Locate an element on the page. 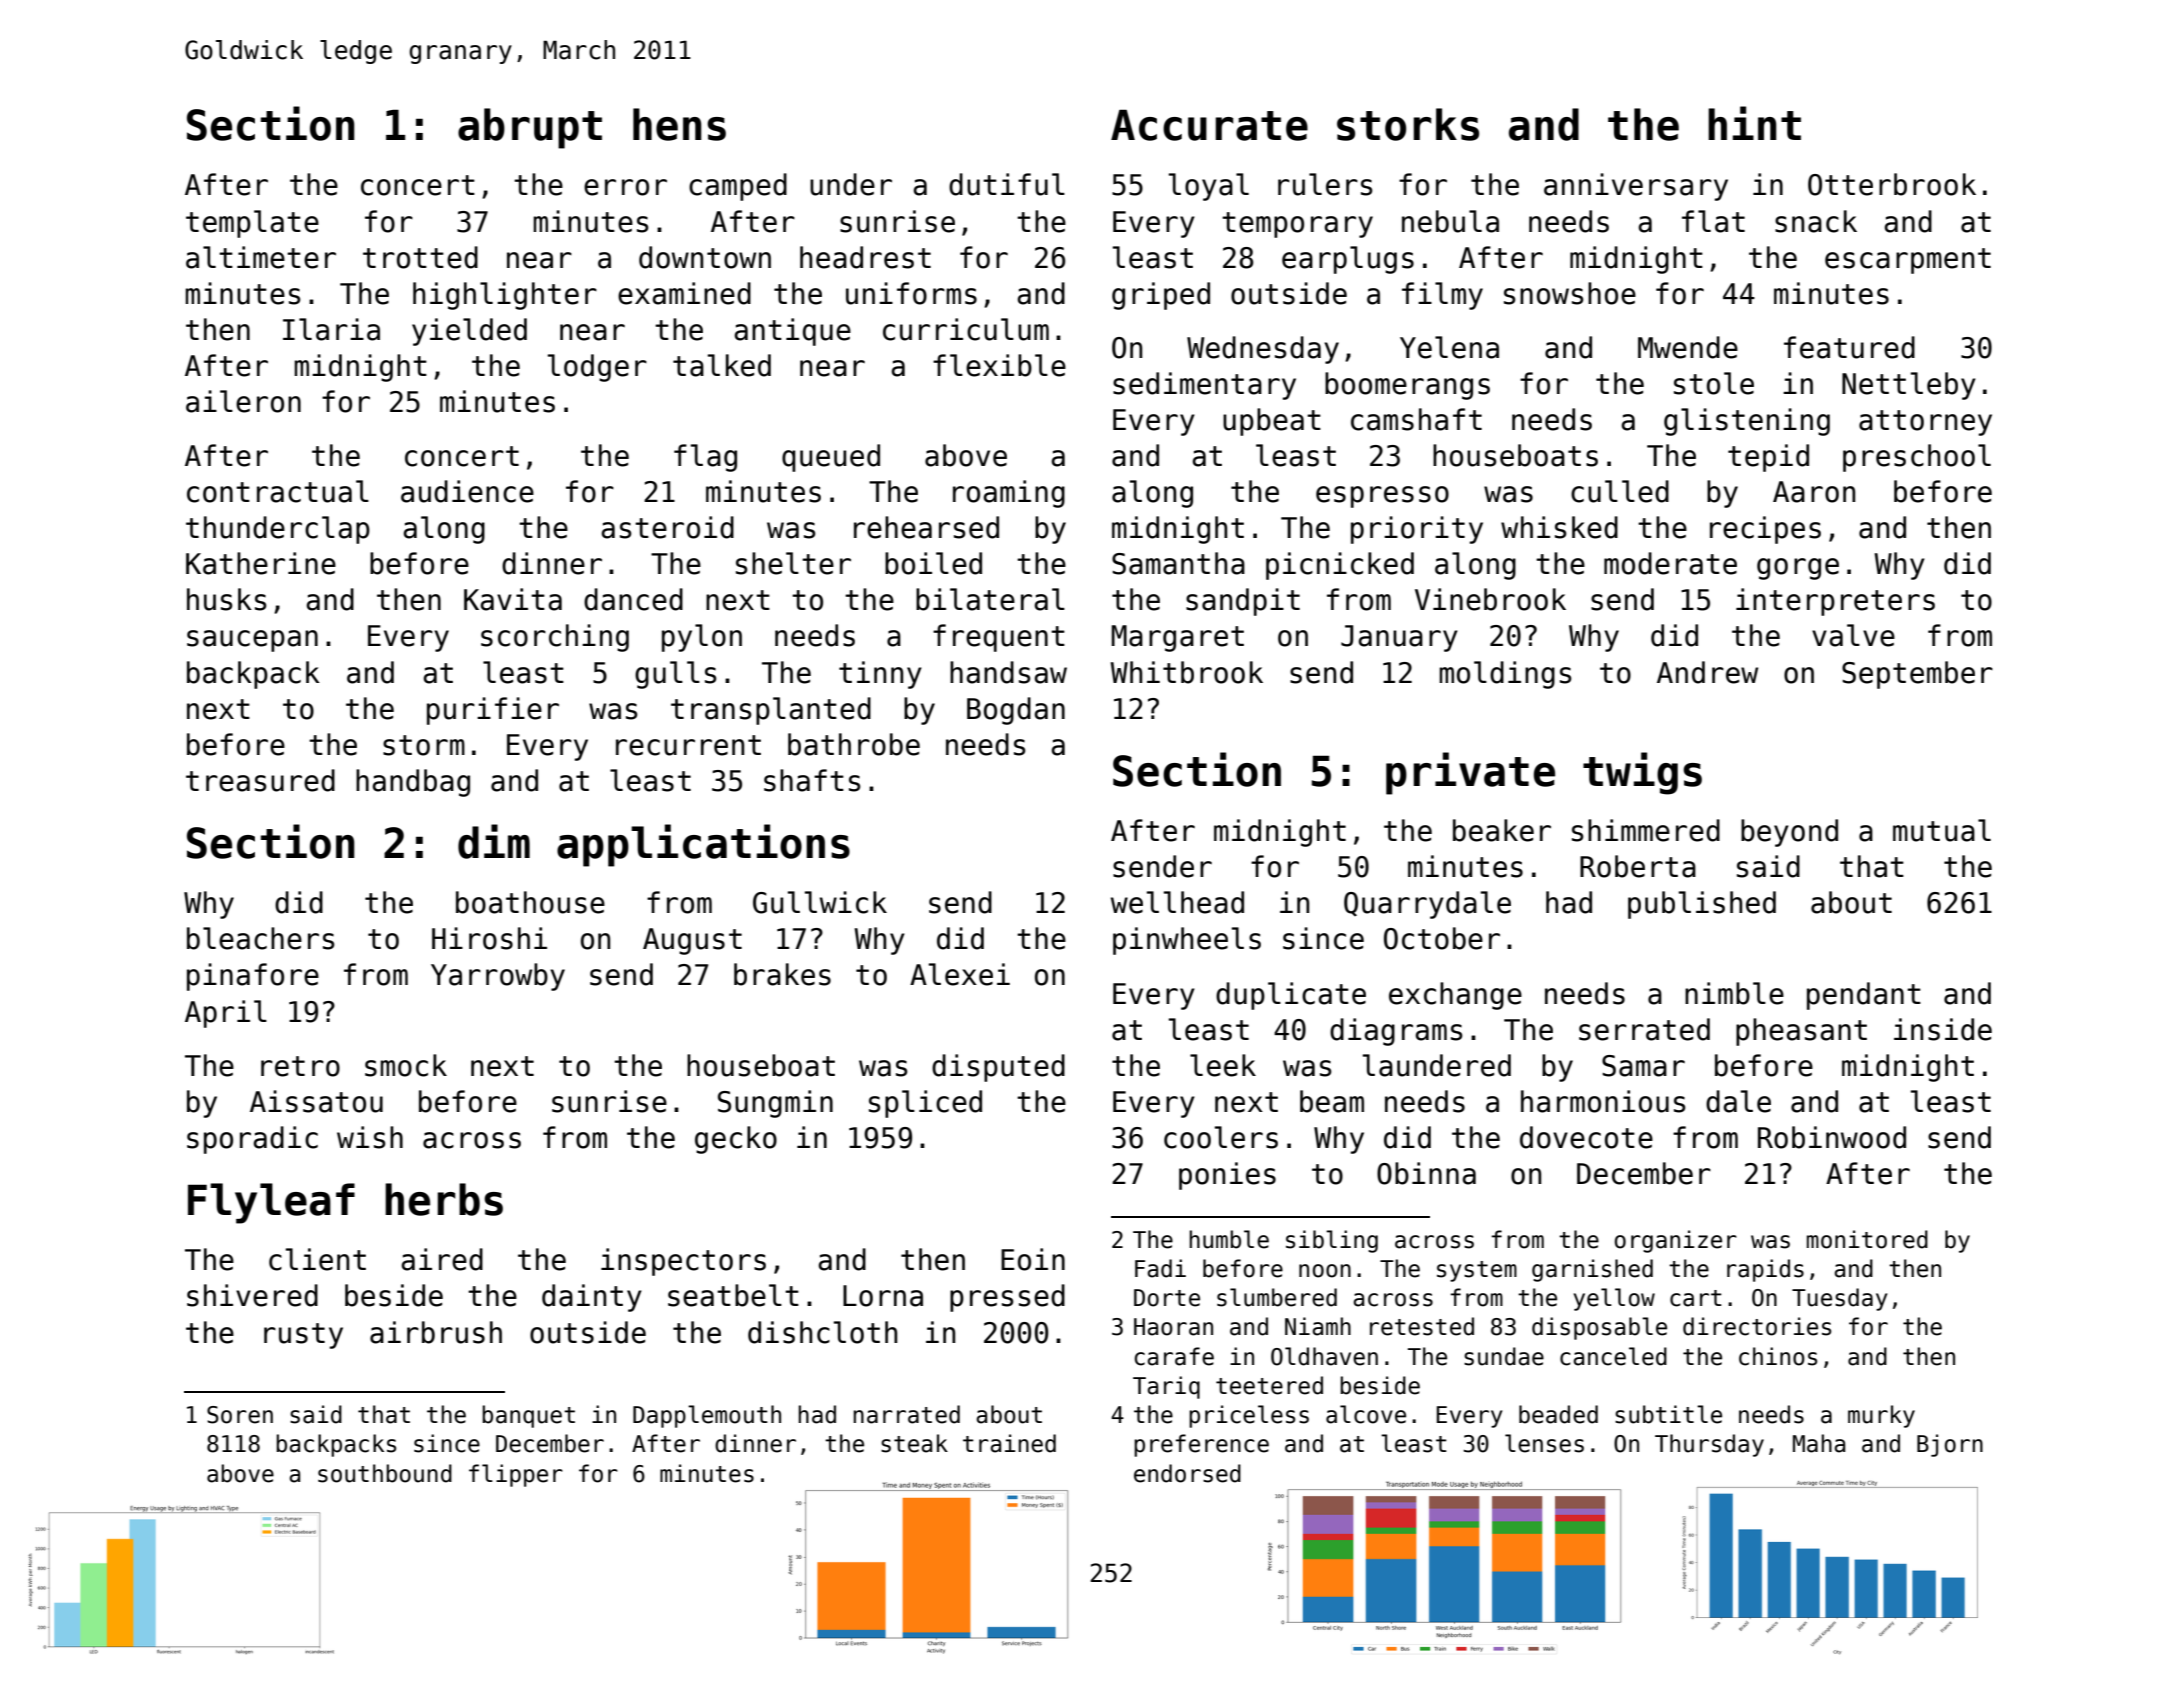 Image resolution: width=2178 pixels, height=1683 pixels. flipper is located at coordinates (516, 1475).
